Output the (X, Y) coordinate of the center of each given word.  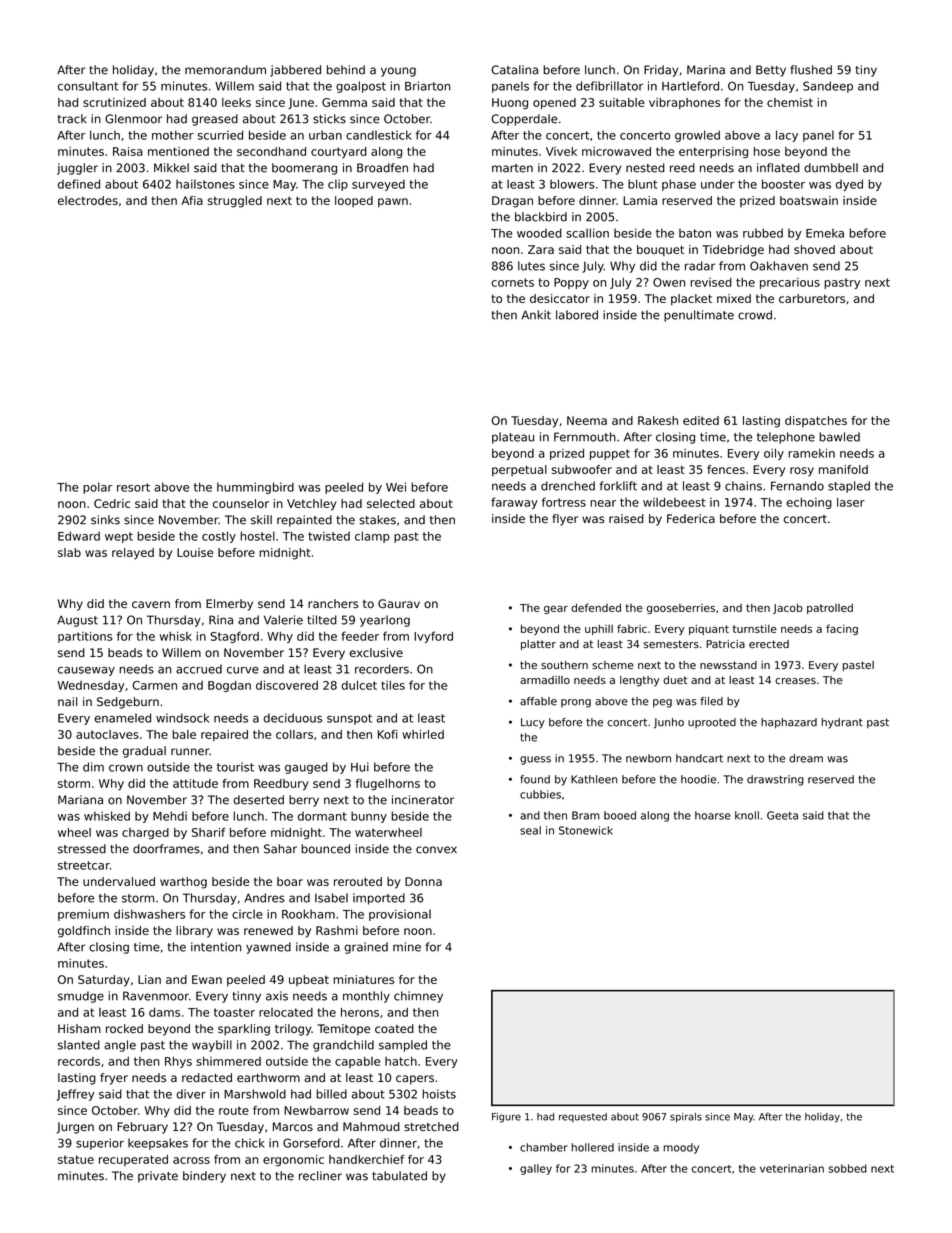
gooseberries (681, 609)
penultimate (699, 316)
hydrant (842, 723)
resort (133, 487)
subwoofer (582, 469)
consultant (88, 86)
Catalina (515, 70)
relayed (133, 554)
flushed (811, 70)
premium (83, 915)
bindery (204, 1177)
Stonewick (586, 830)
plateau (513, 438)
